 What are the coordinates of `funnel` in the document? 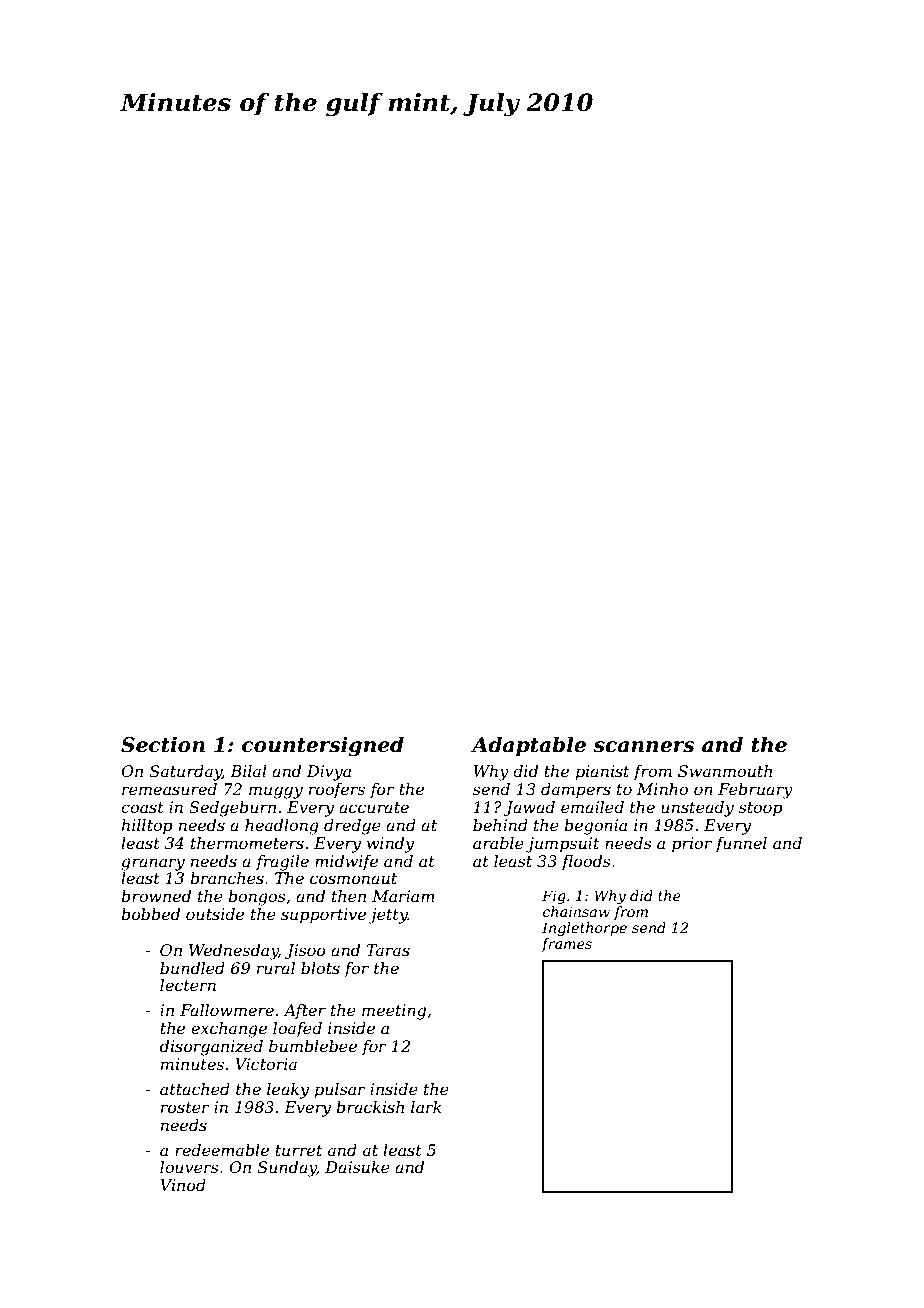 It's located at (741, 844).
